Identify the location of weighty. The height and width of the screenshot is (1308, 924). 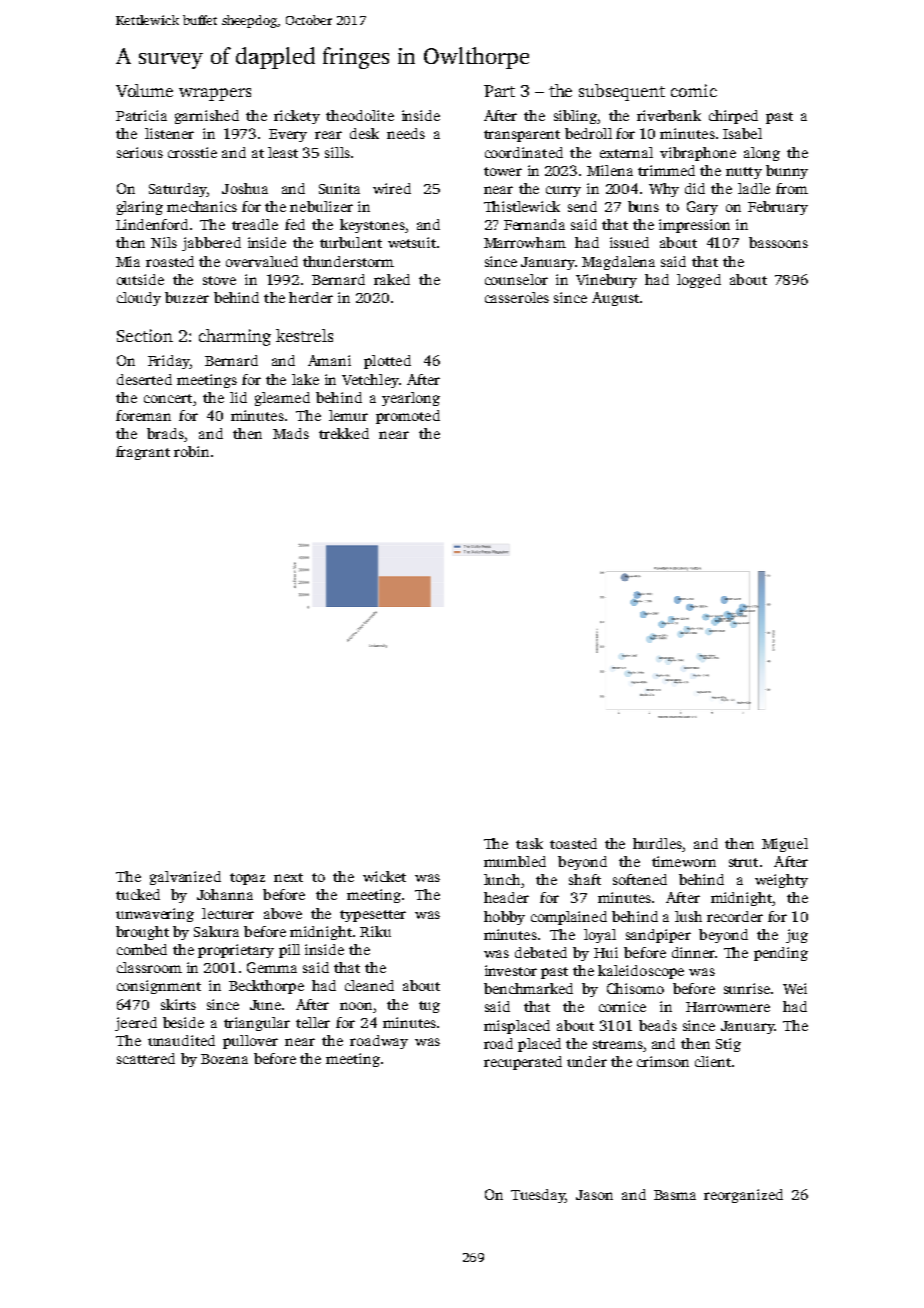
(781, 881).
